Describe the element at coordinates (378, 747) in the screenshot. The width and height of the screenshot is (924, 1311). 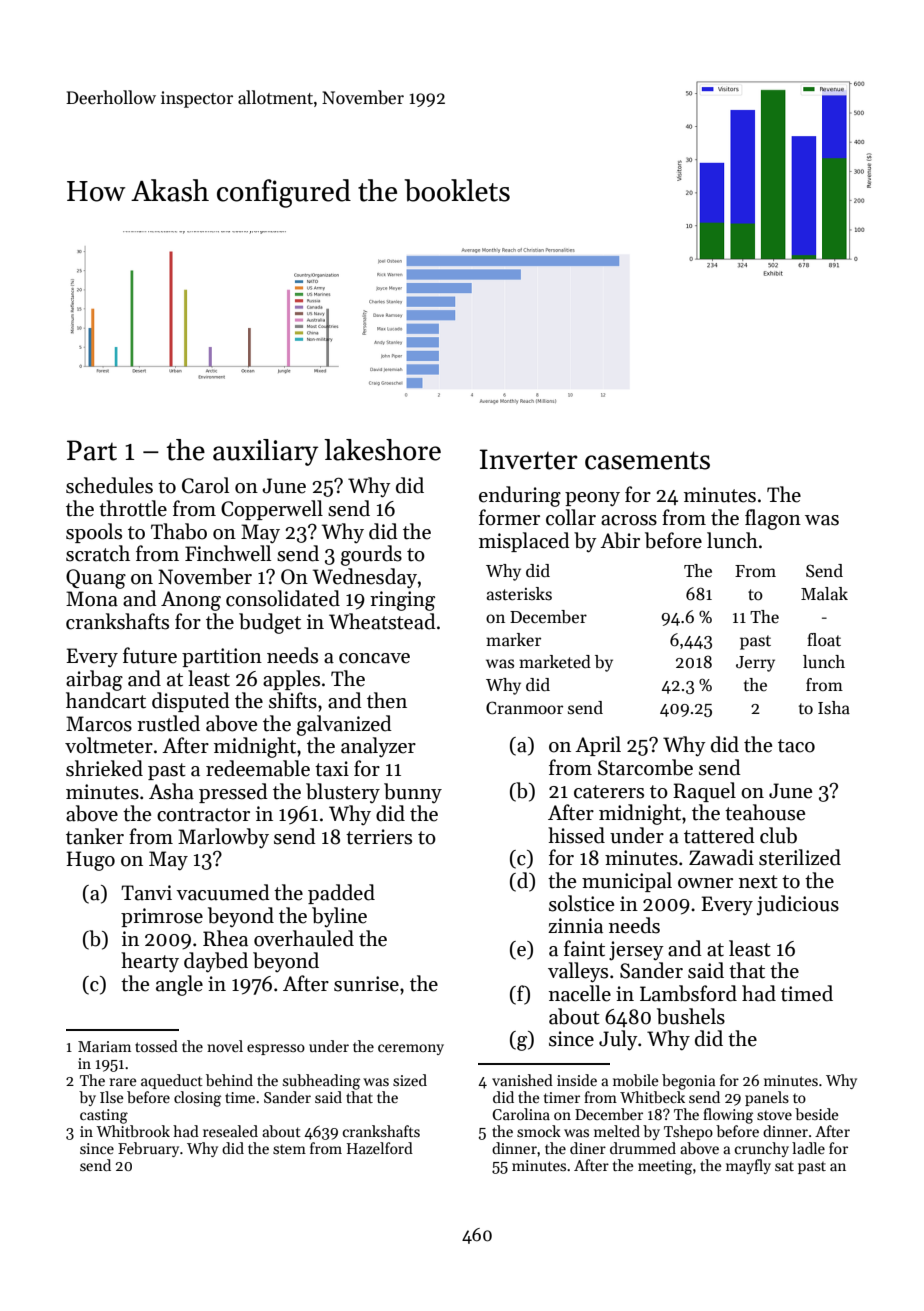
I see `analyzer` at that location.
